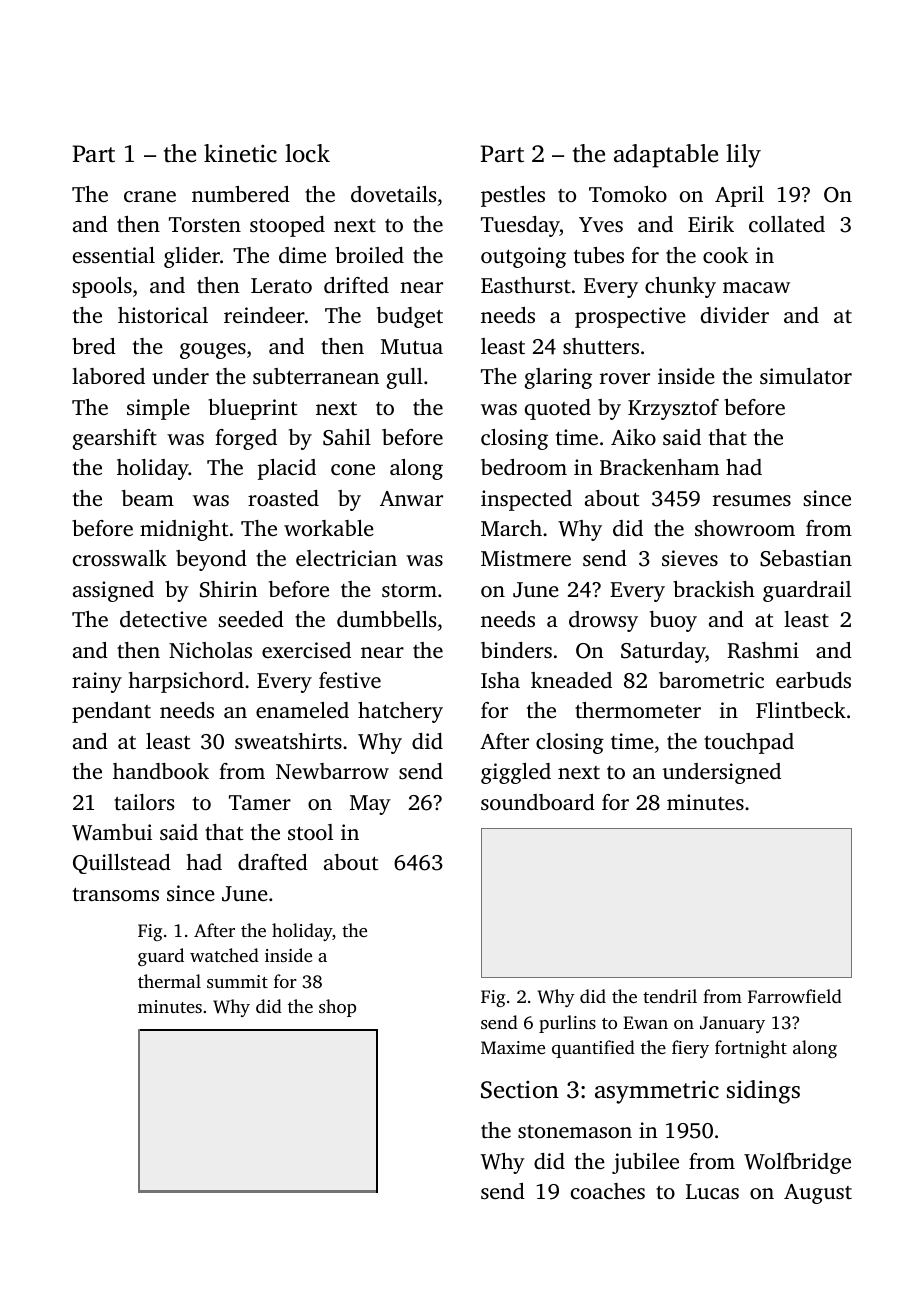 This page has height=1311, width=924. What do you see at coordinates (801, 710) in the page?
I see `Flintbeck` at bounding box center [801, 710].
